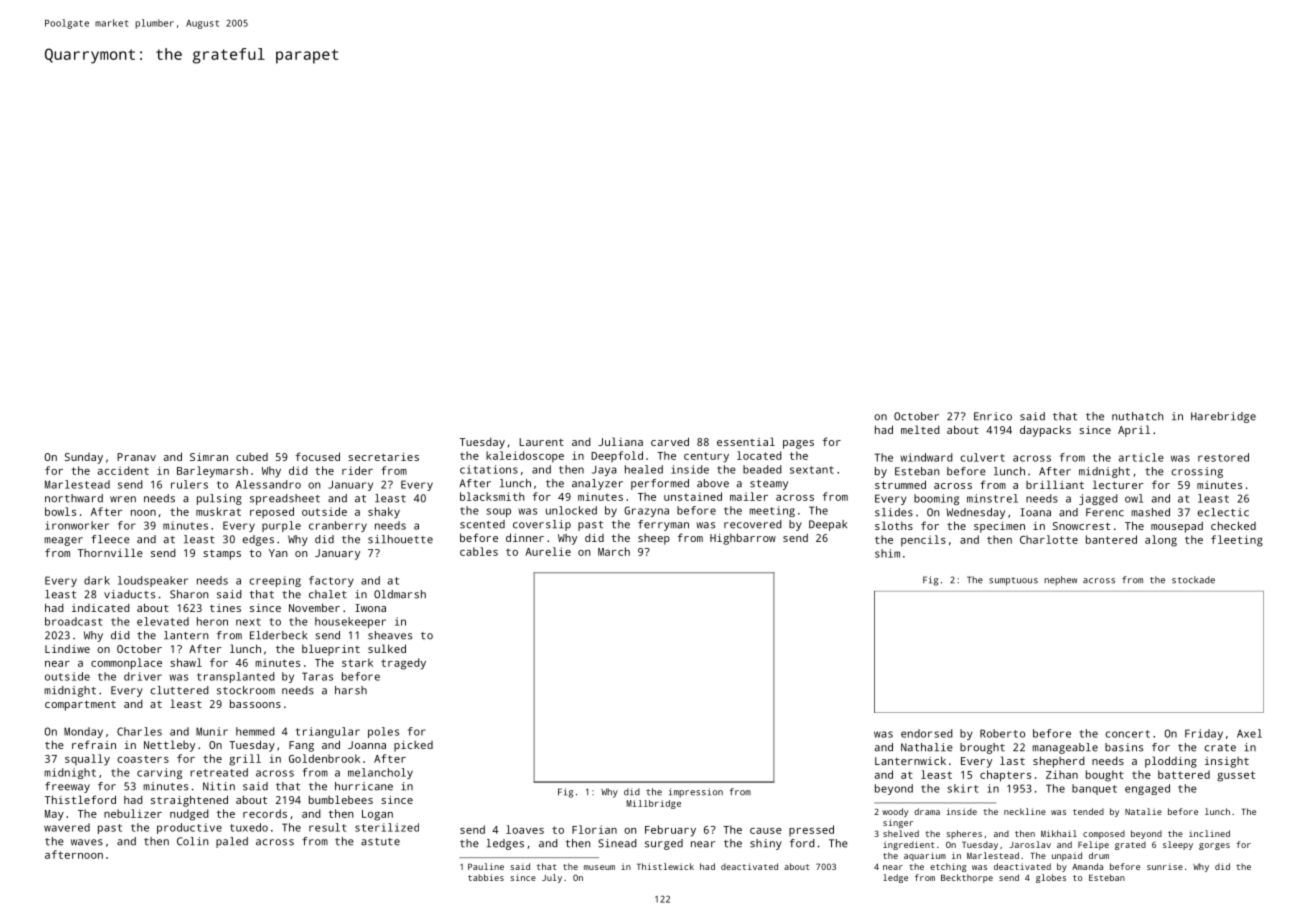 The width and height of the screenshot is (1308, 924). I want to click on Harebridge, so click(1223, 417).
